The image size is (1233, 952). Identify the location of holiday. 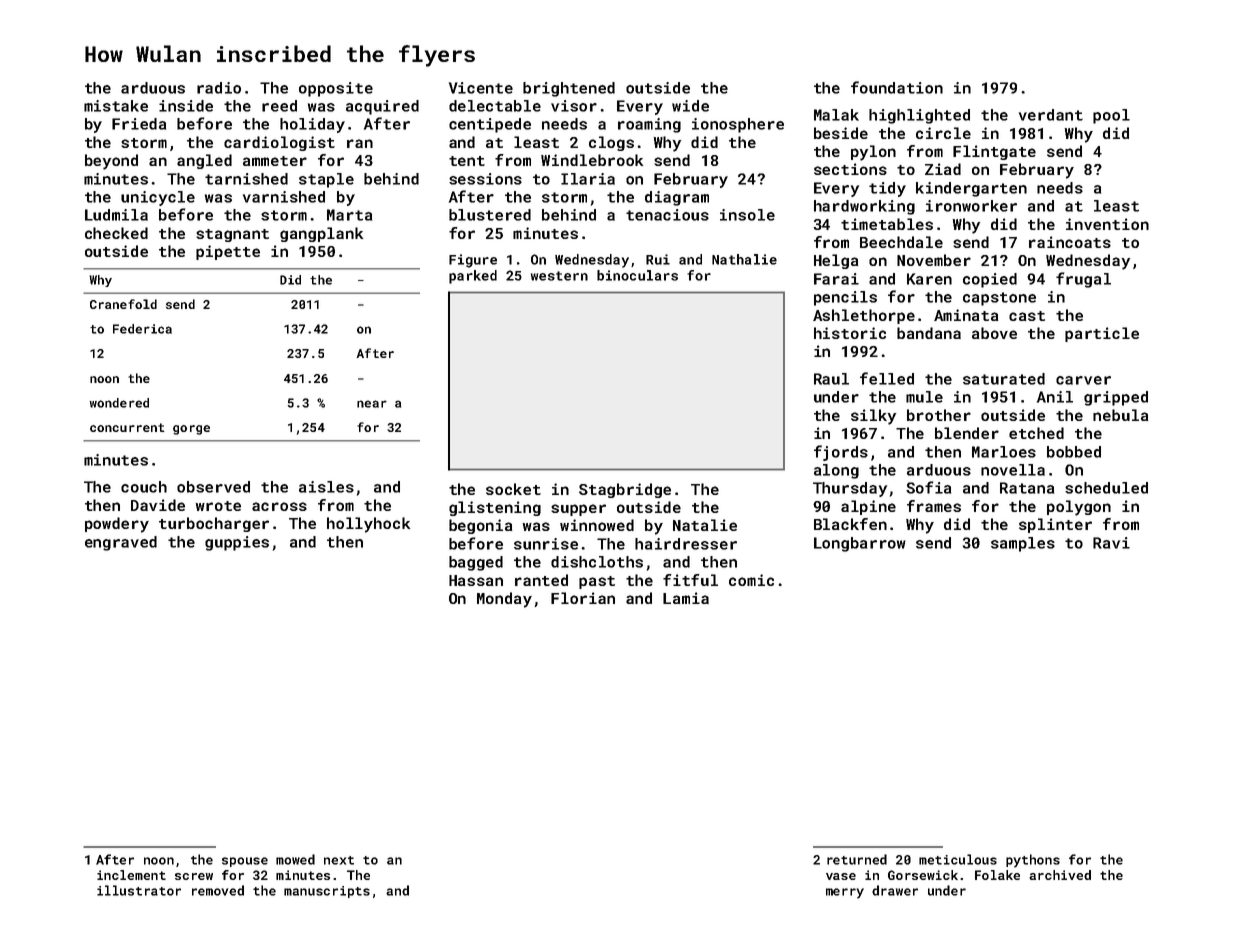
(312, 125).
